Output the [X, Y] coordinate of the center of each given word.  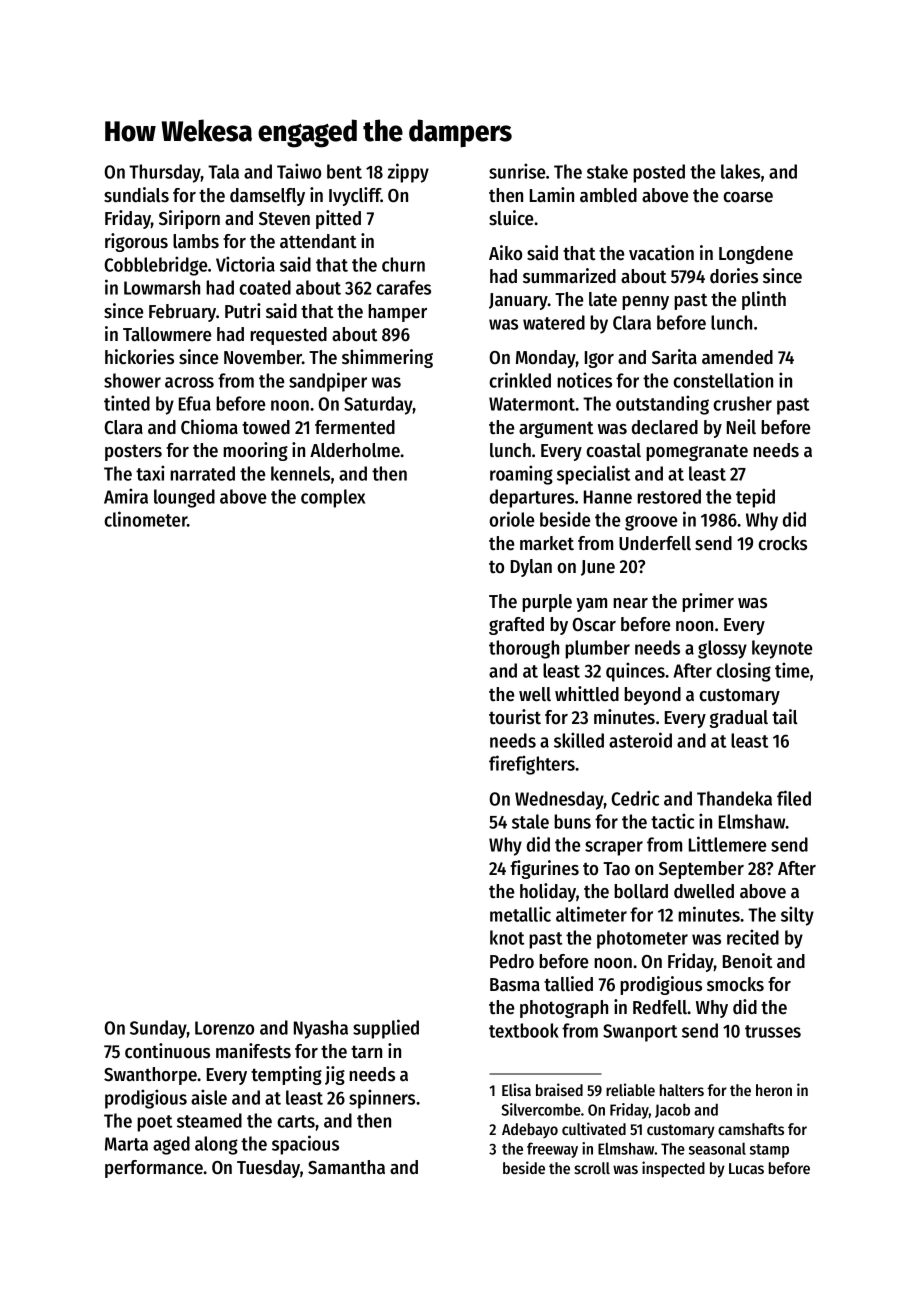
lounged [184, 498]
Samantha [346, 1167]
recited [753, 937]
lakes [740, 171]
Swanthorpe [150, 1076]
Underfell [655, 543]
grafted [516, 626]
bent [344, 171]
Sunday [158, 1029]
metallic [520, 914]
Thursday [165, 173]
